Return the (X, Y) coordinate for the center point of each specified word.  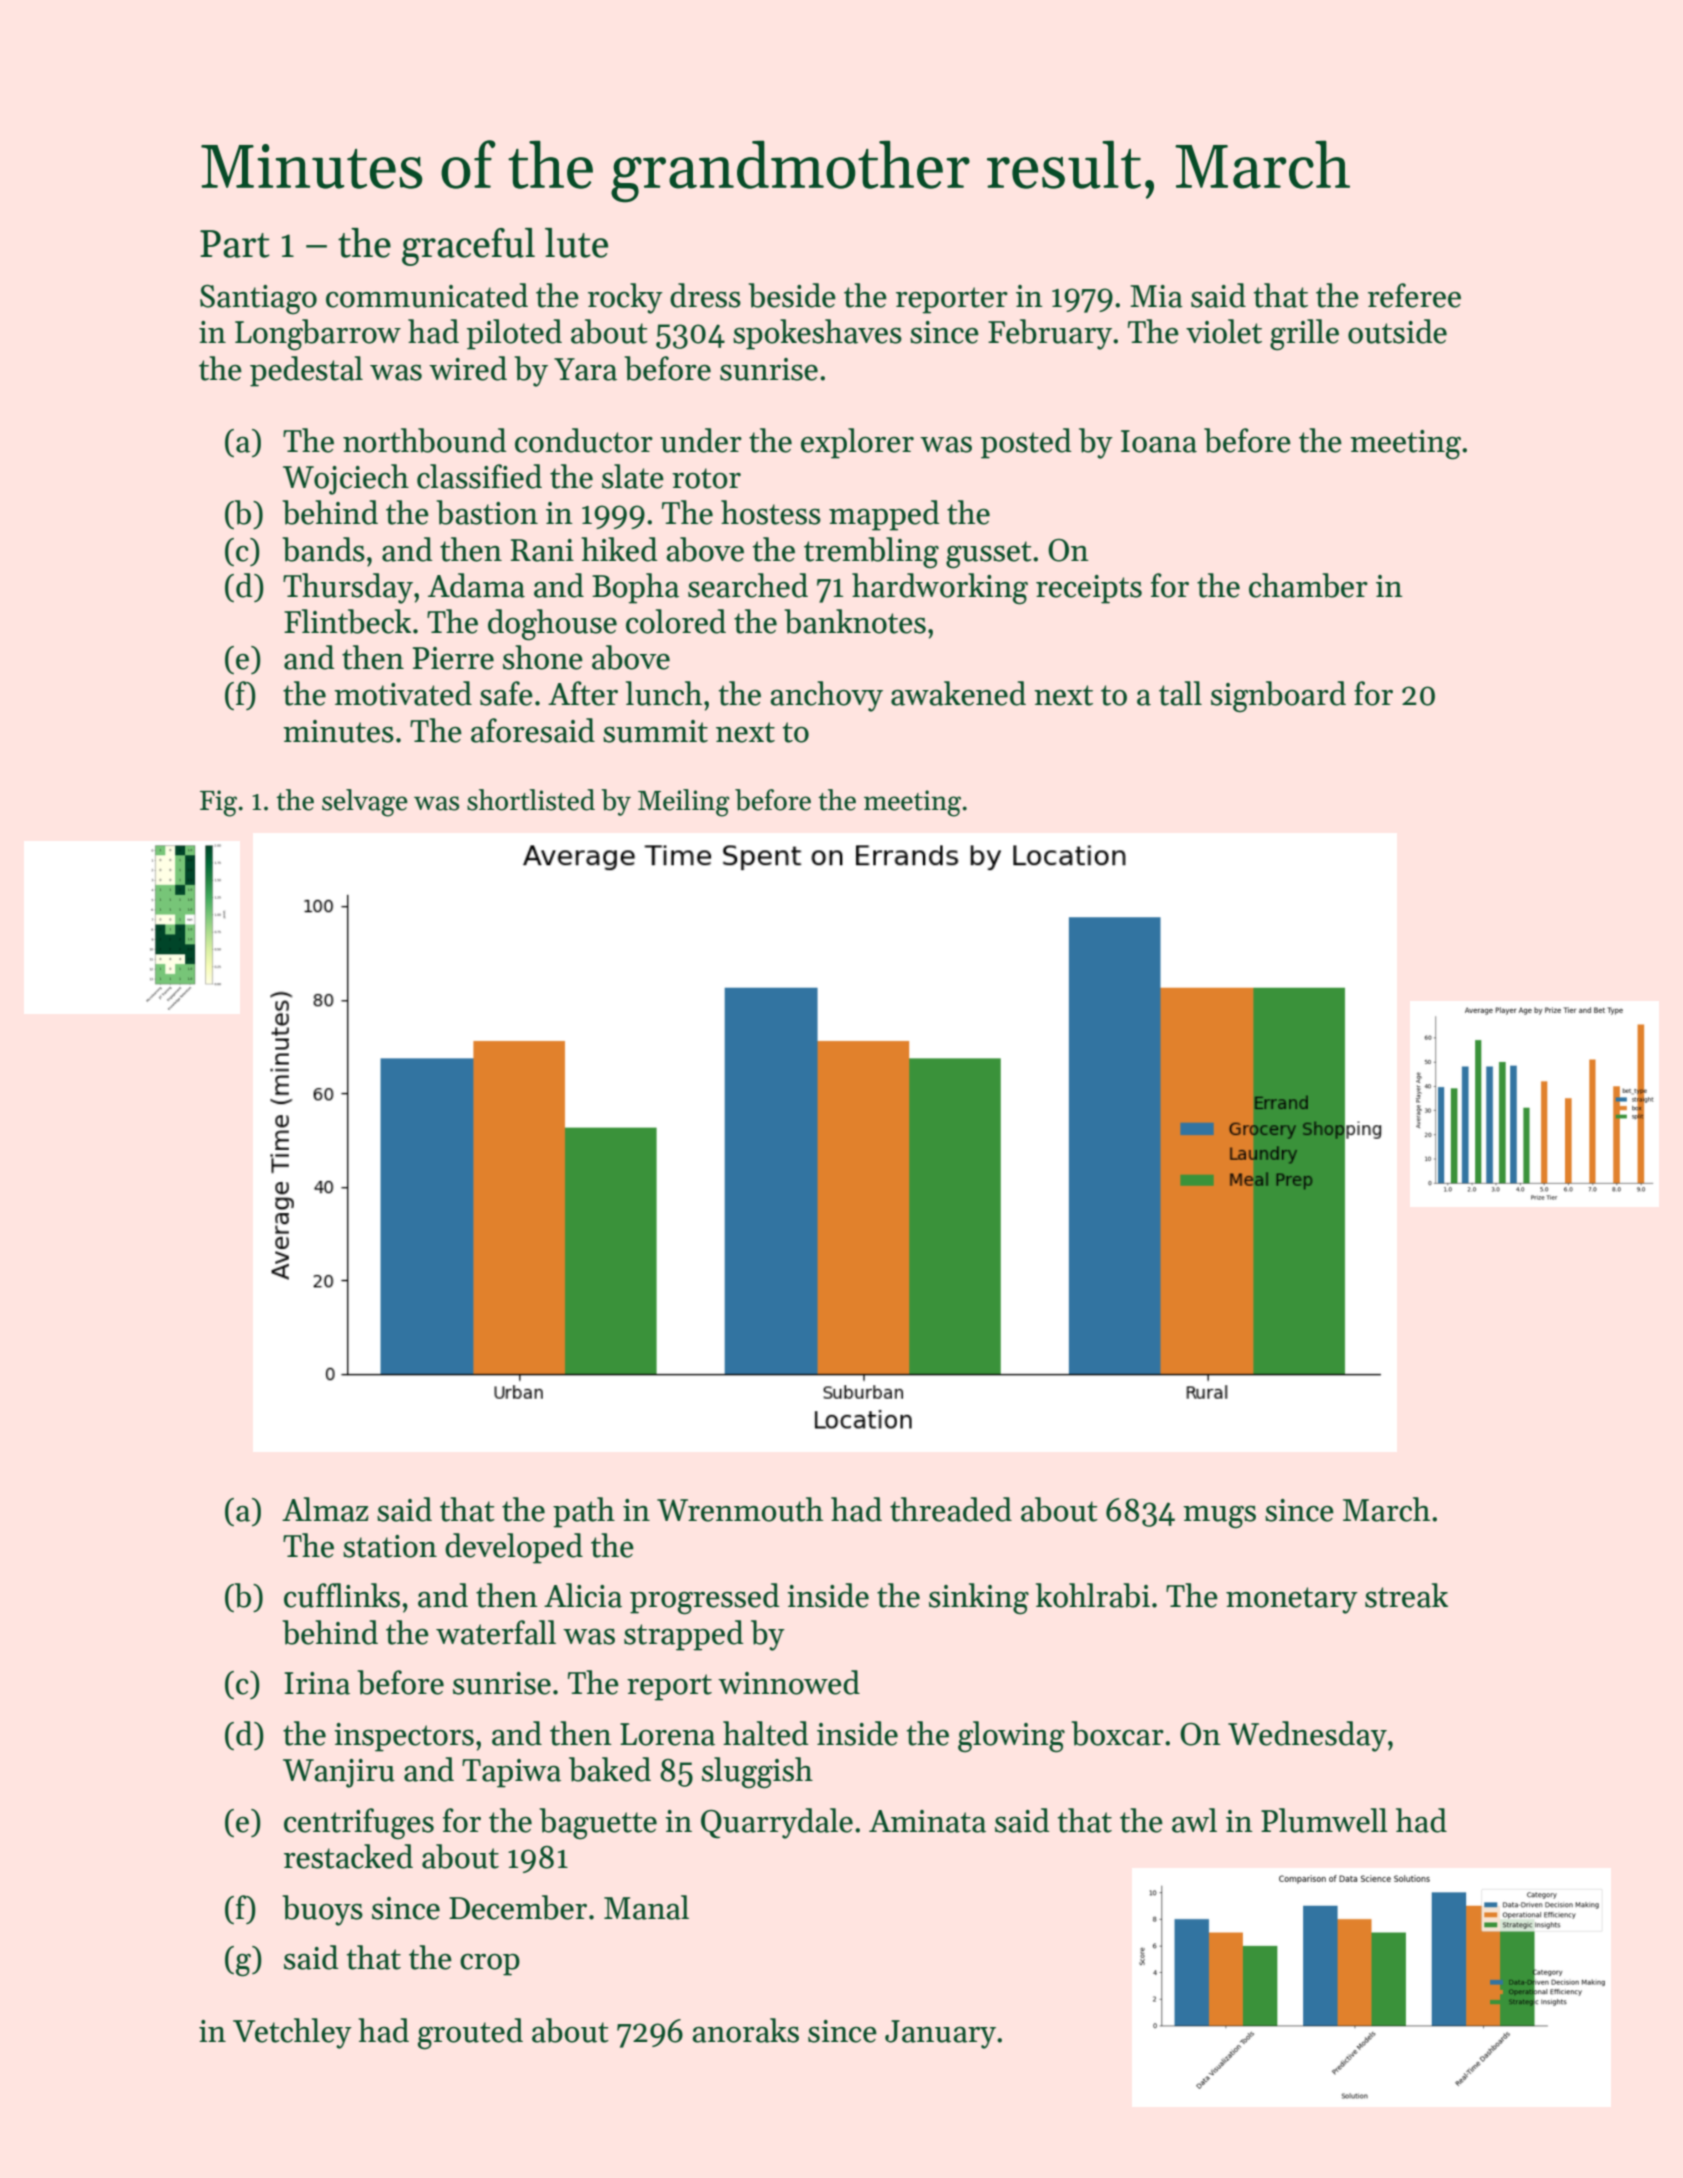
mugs (1219, 1517)
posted (1026, 443)
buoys (322, 1910)
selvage (365, 803)
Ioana (1159, 441)
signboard (1278, 697)
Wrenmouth (740, 1509)
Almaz (325, 1509)
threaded (951, 1509)
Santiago (258, 300)
